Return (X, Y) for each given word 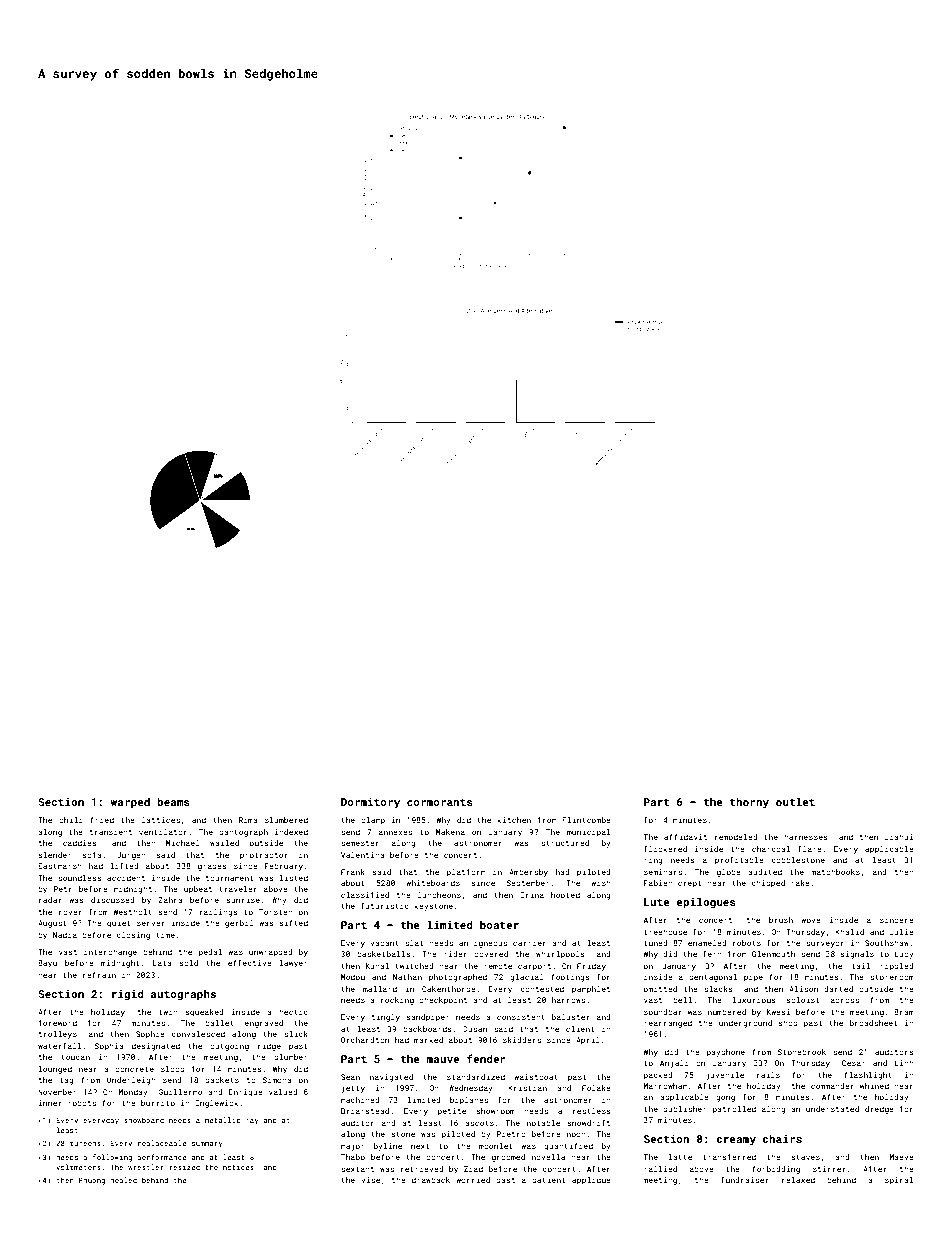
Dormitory (370, 803)
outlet (795, 801)
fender (486, 1058)
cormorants (440, 802)
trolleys (58, 1035)
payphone (726, 1053)
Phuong (92, 1181)
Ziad (473, 1169)
